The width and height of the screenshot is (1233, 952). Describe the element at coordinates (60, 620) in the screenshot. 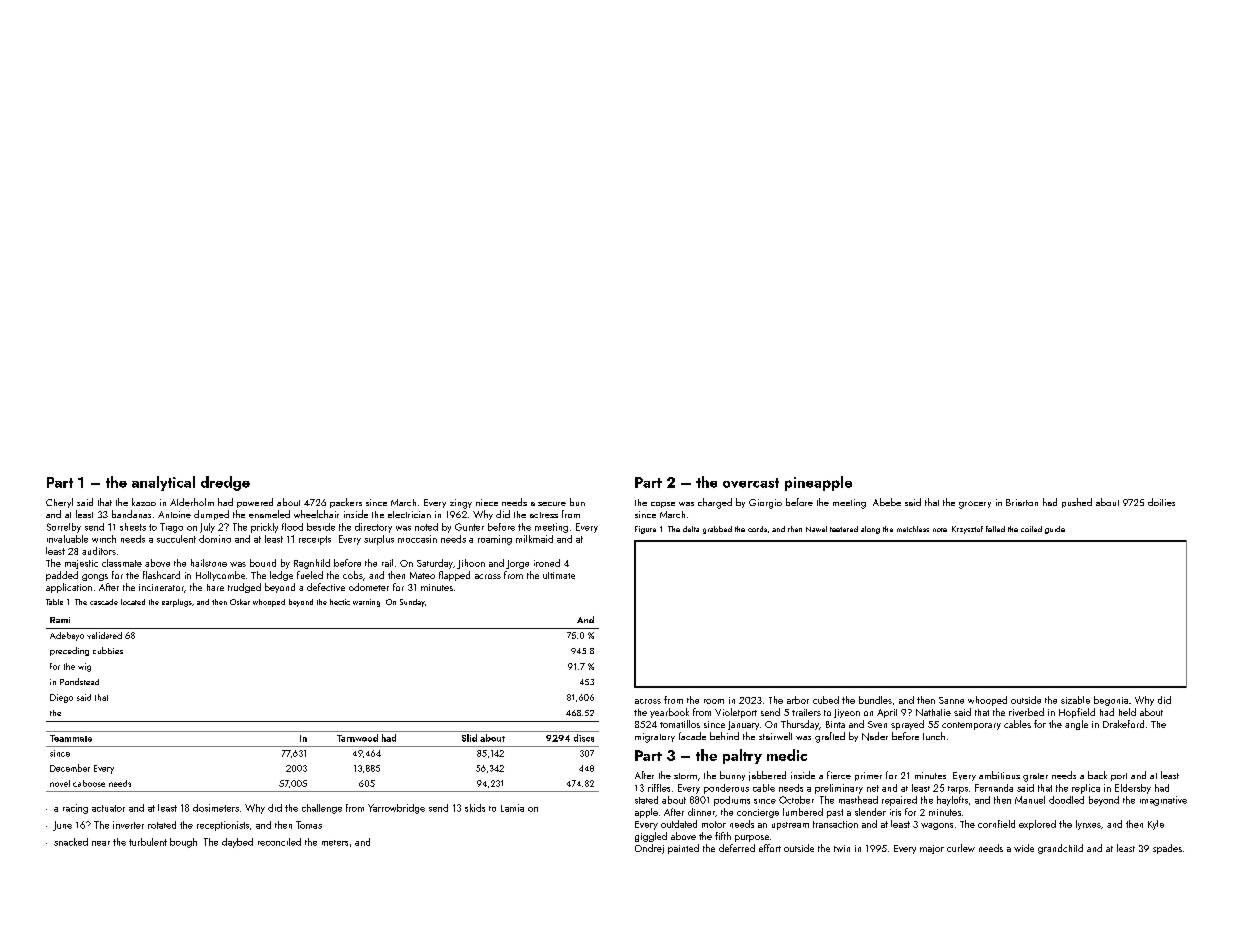

I see `Rami` at that location.
